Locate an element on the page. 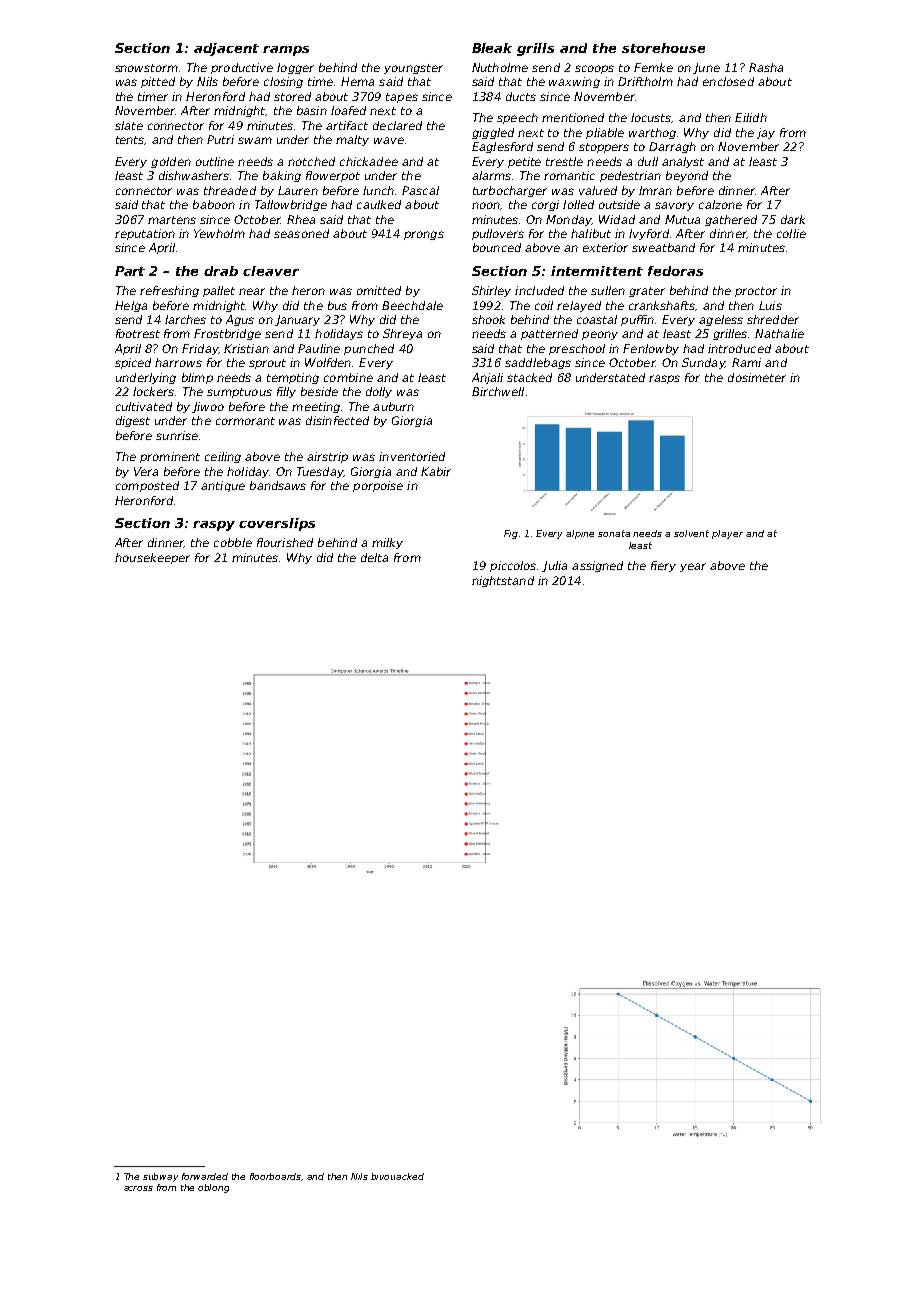  floorboards is located at coordinates (276, 1177).
